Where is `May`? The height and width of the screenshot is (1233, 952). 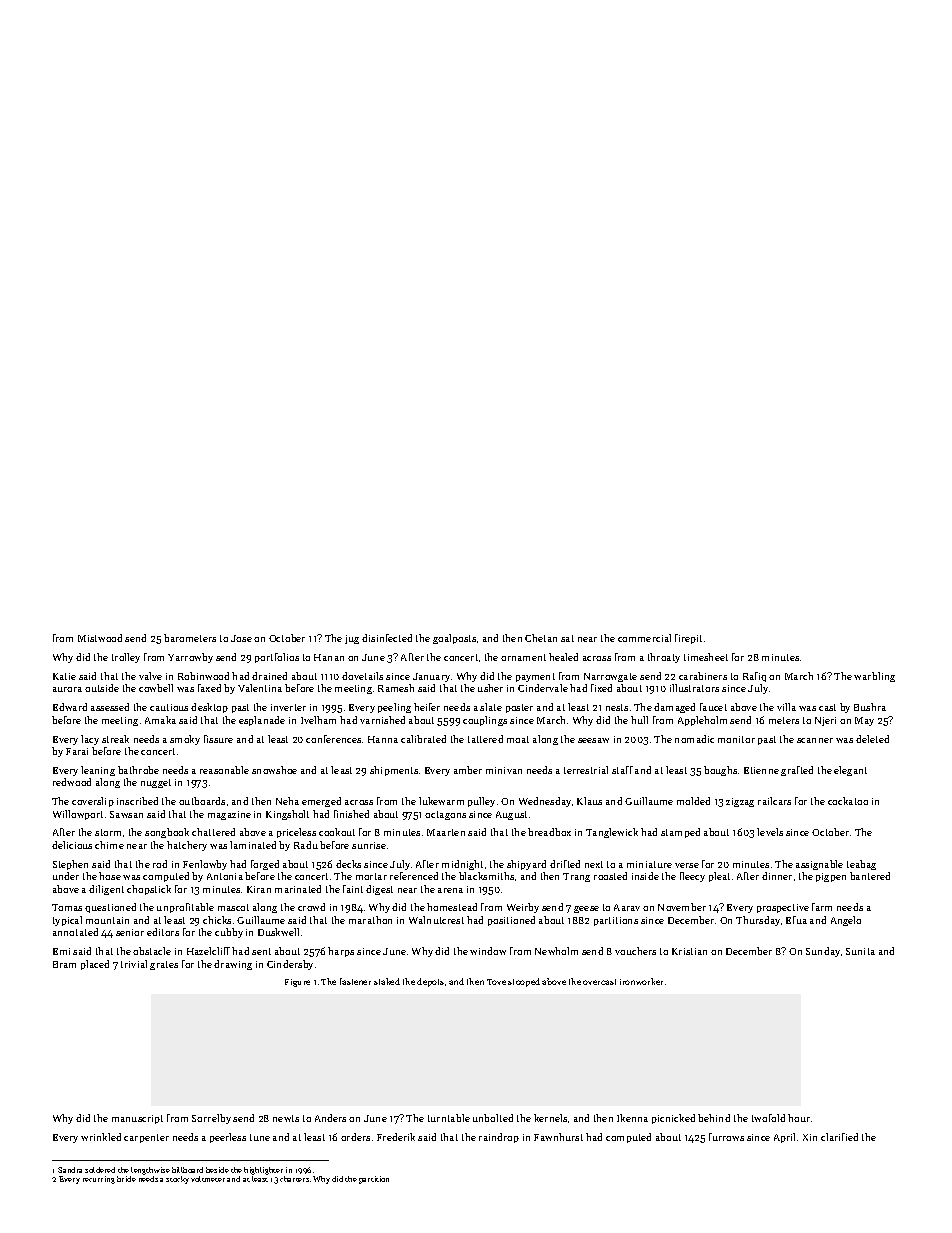 May is located at coordinates (864, 721).
